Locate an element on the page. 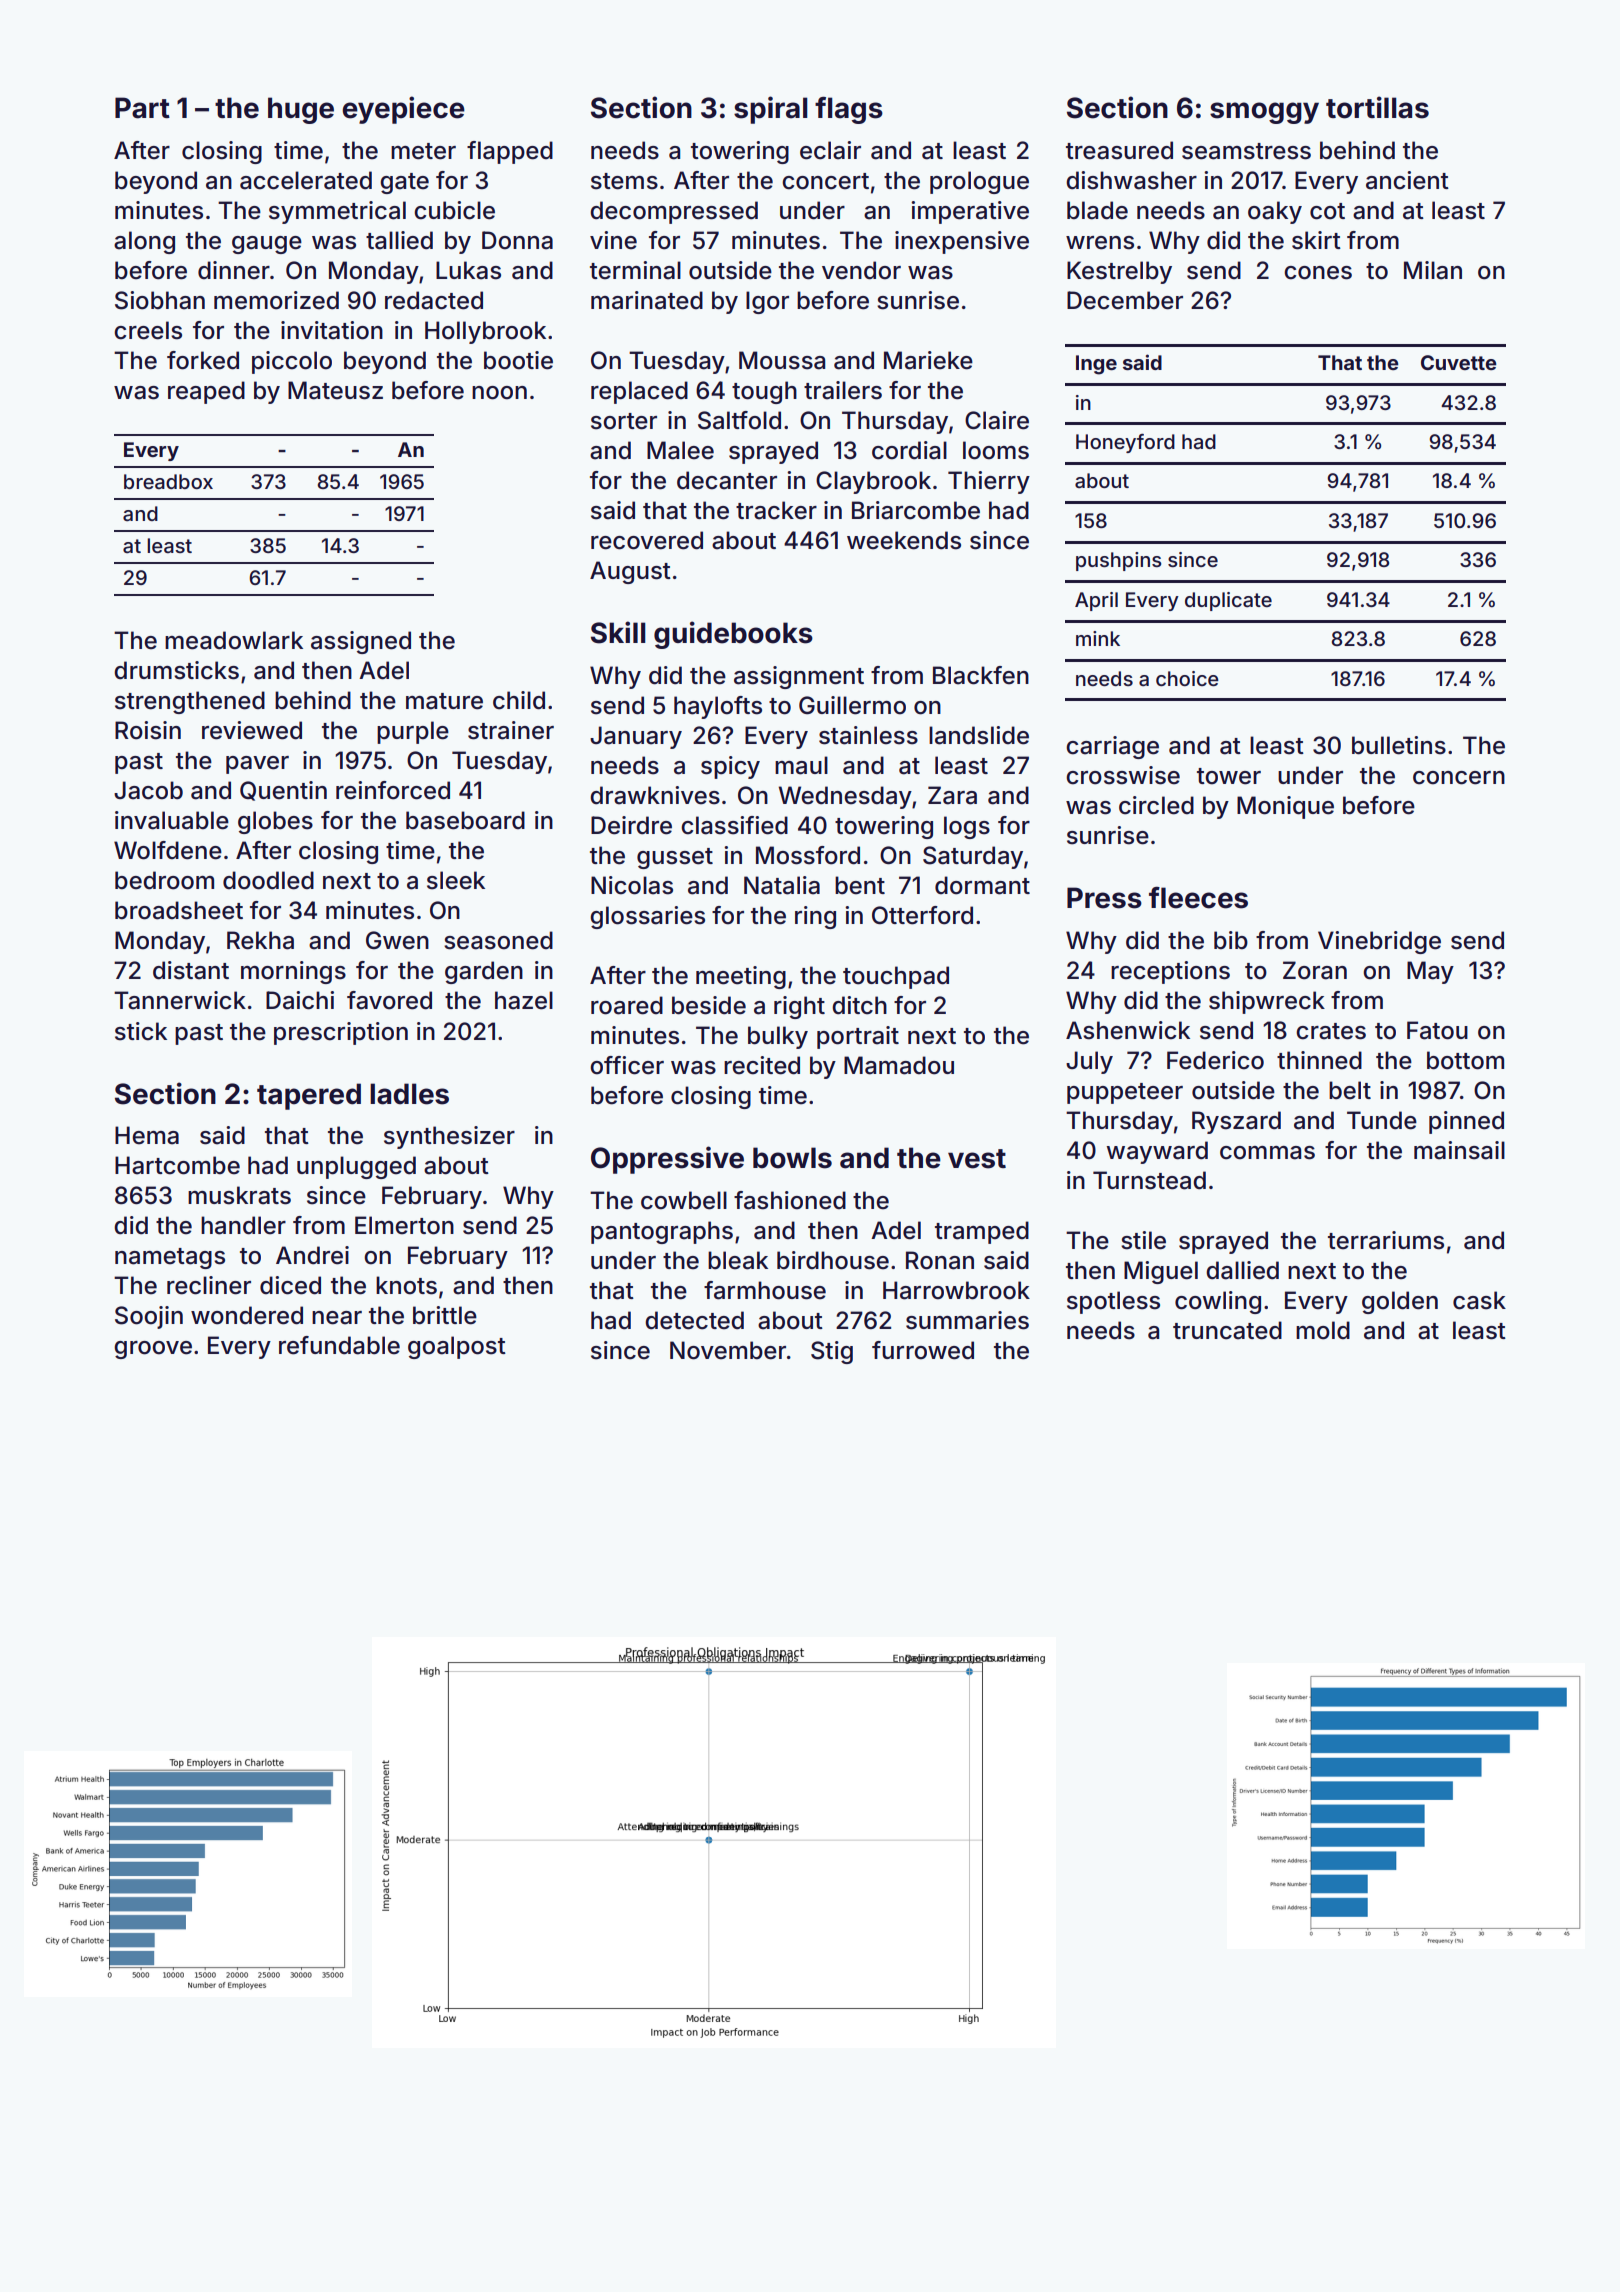 Image resolution: width=1620 pixels, height=2292 pixels. recovered is located at coordinates (647, 540).
